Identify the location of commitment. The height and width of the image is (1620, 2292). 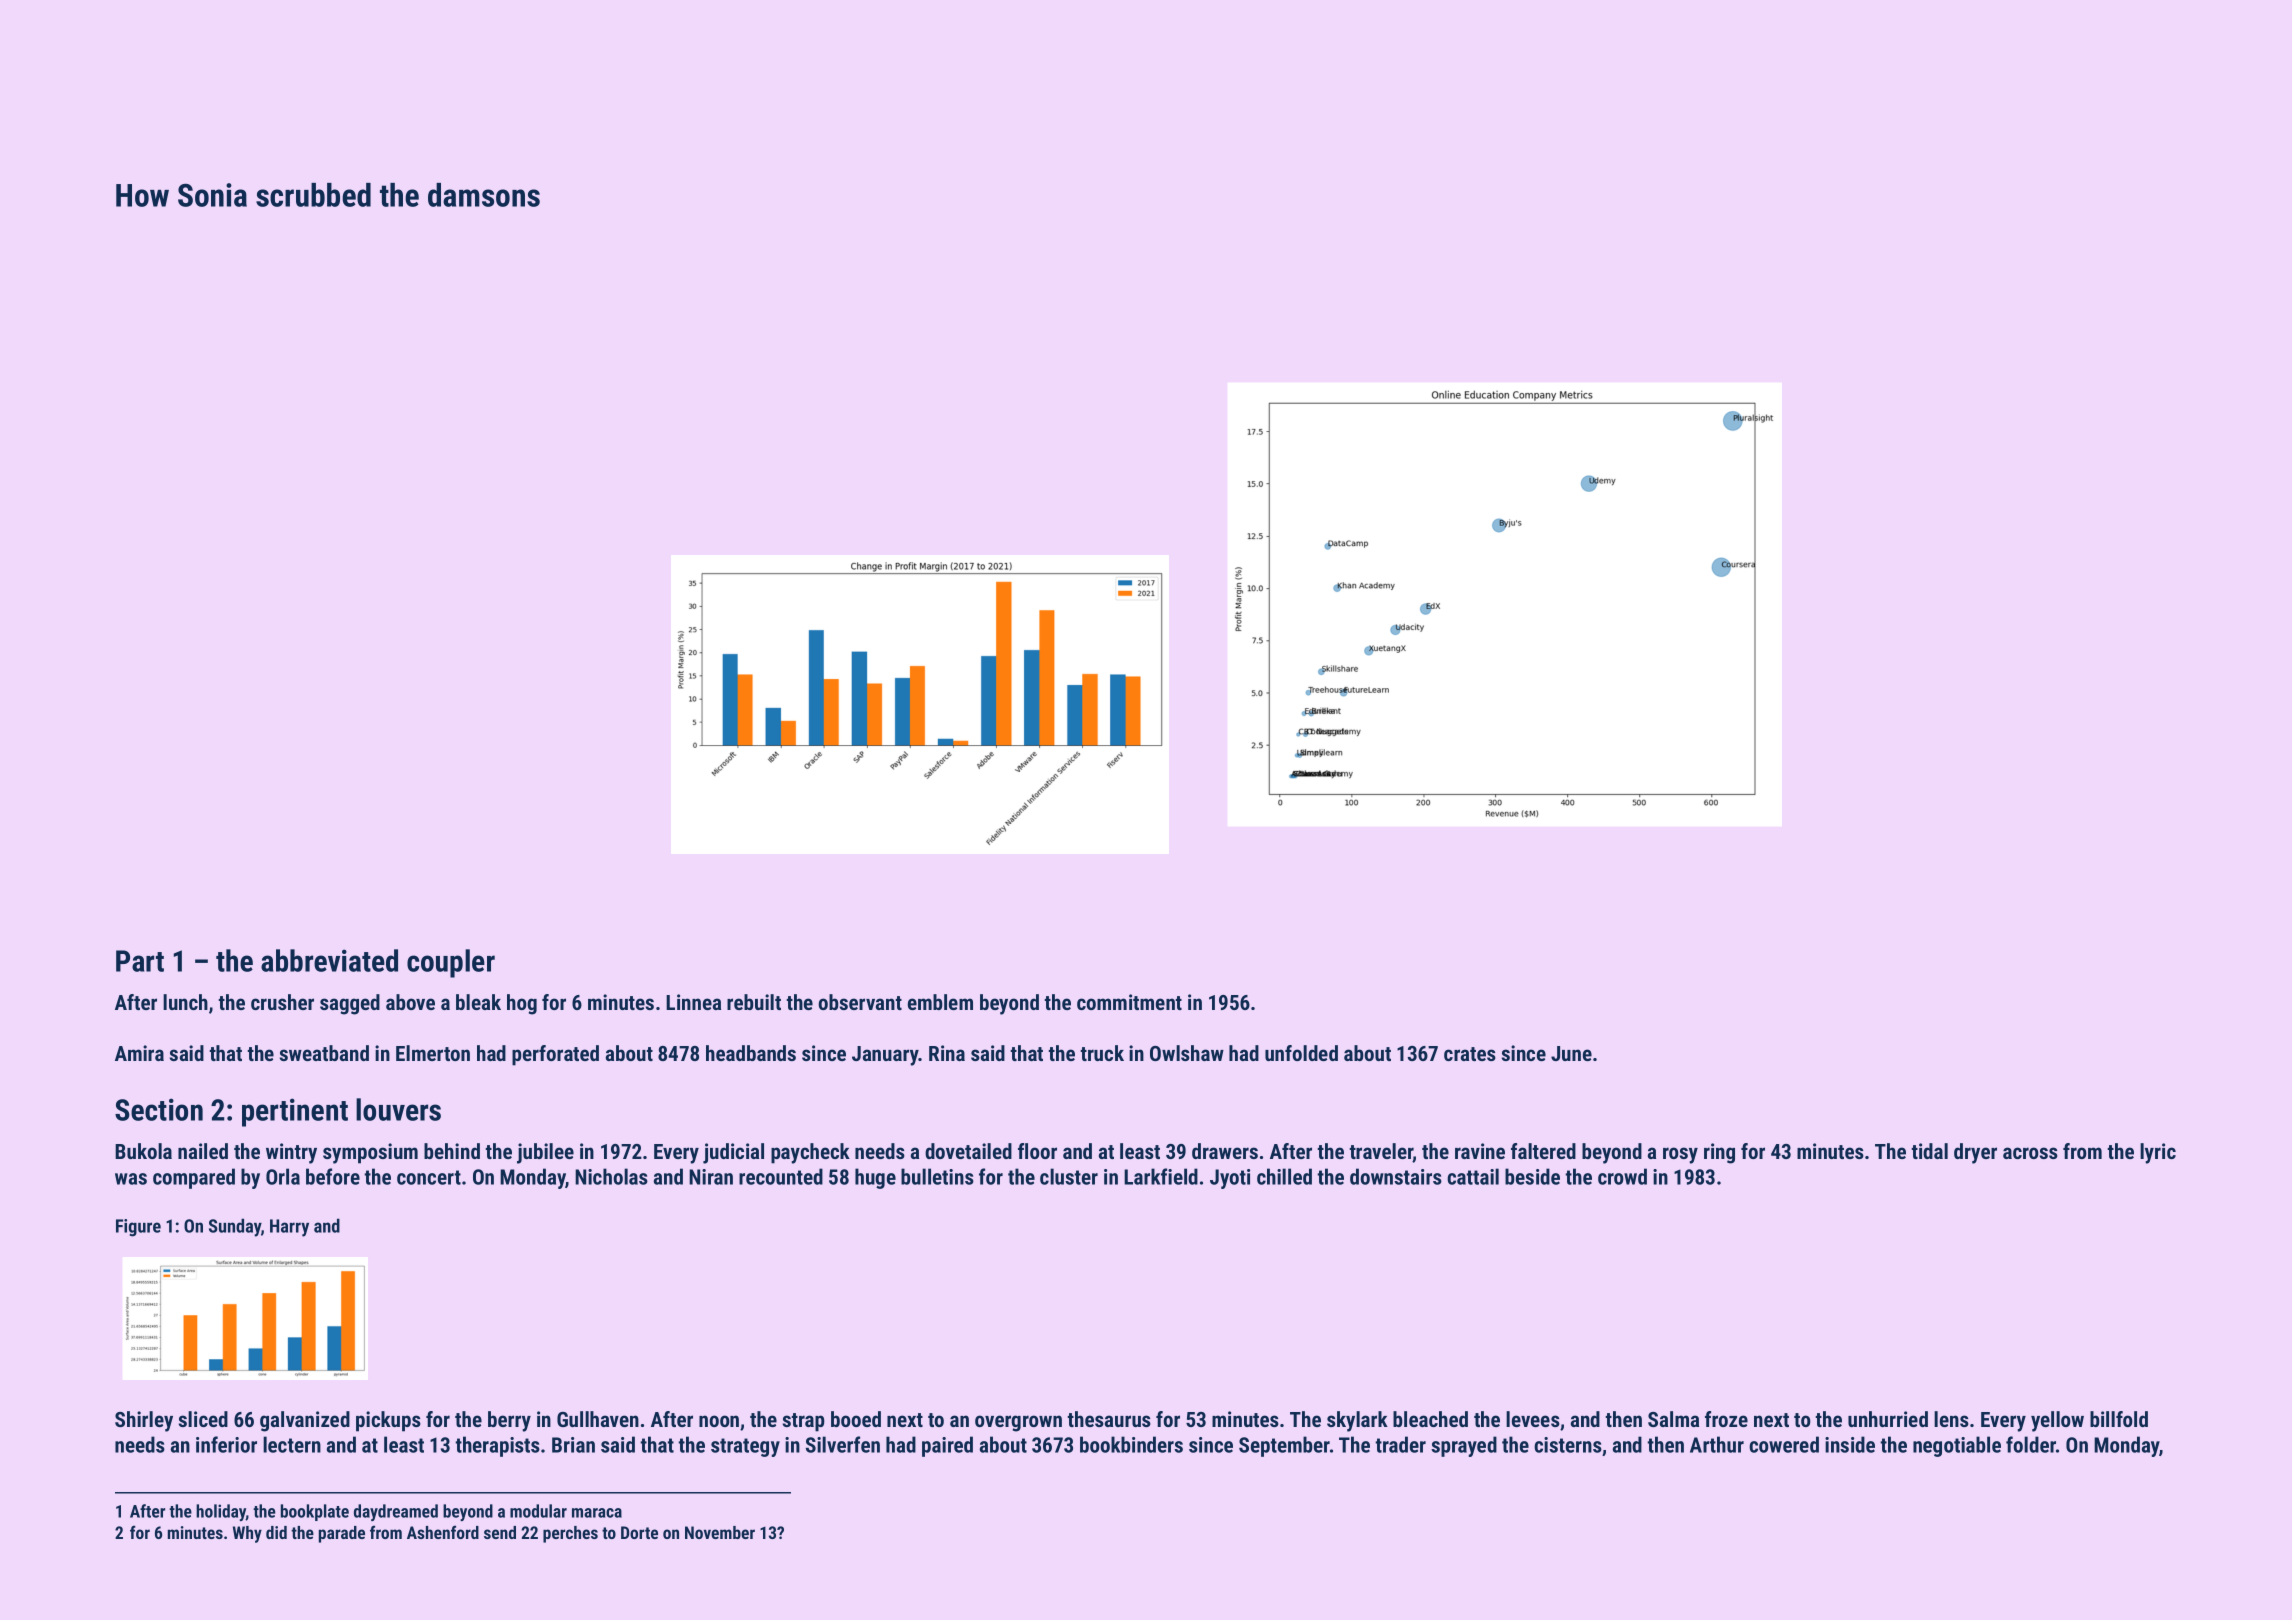
(1129, 1002).
